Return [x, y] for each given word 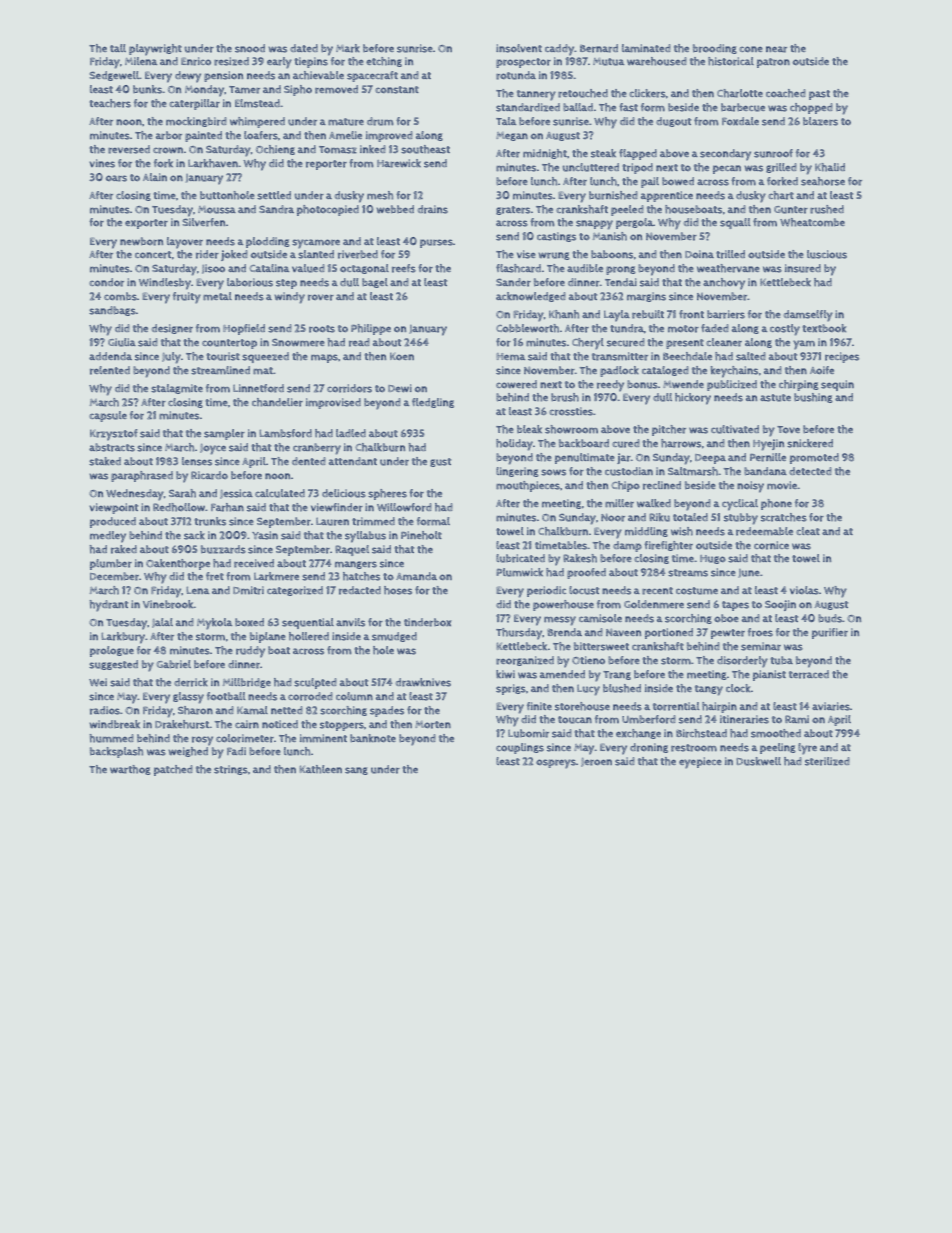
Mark [348, 48]
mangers [356, 565]
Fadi [236, 751]
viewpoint [113, 508]
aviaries [831, 706]
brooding [715, 49]
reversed [129, 149]
